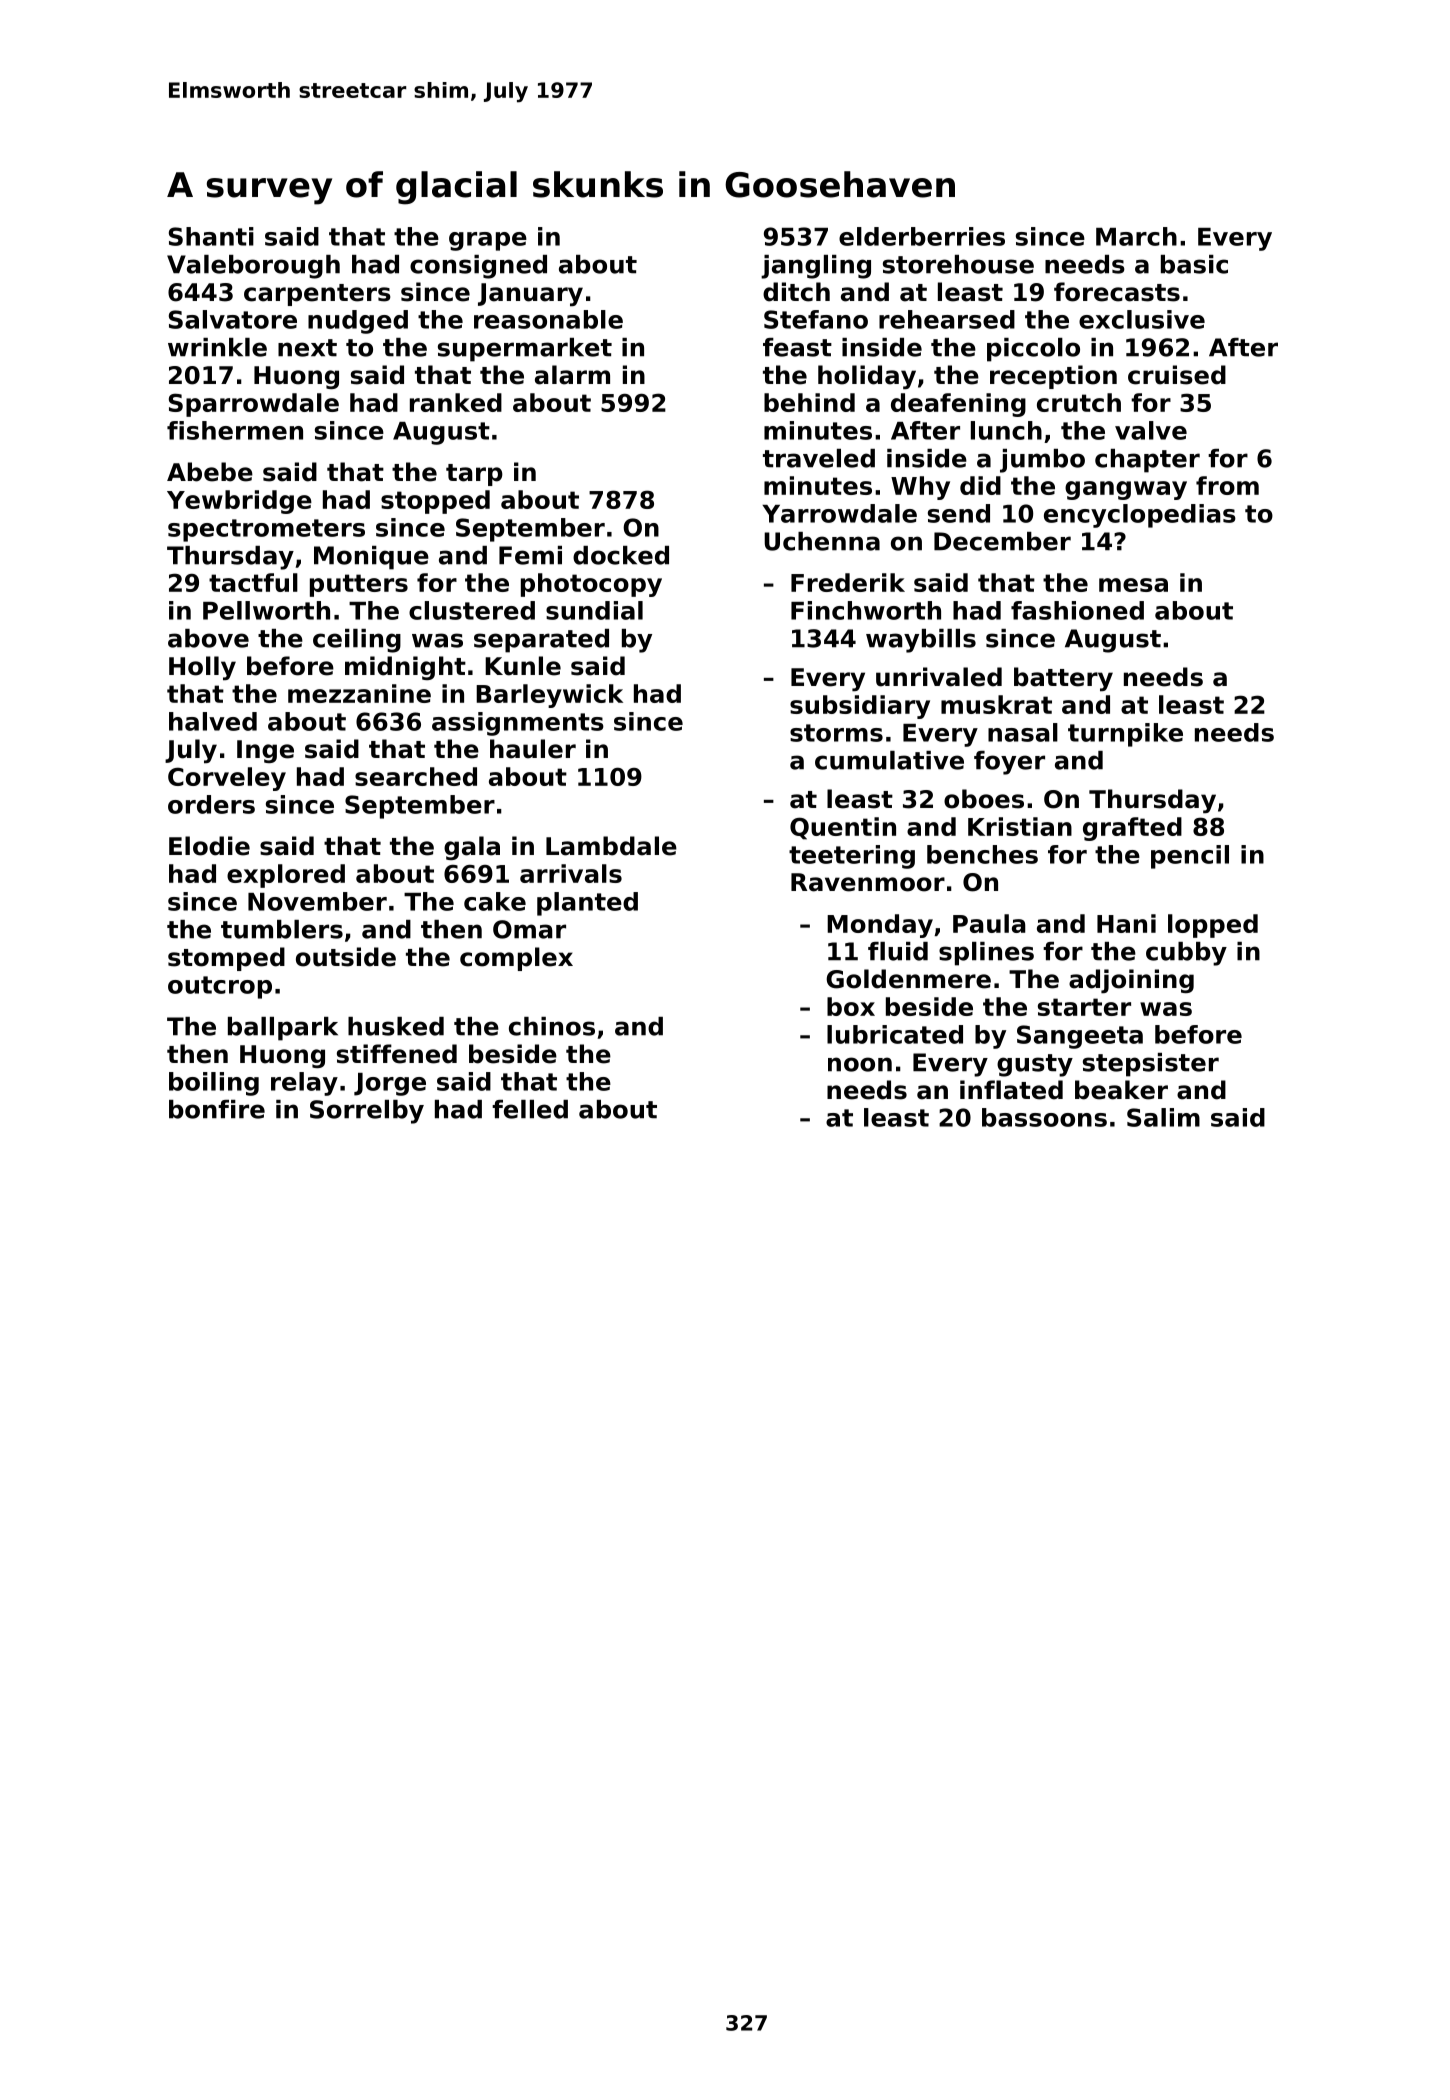 This image has height=2100, width=1450. I want to click on March, so click(1136, 236).
